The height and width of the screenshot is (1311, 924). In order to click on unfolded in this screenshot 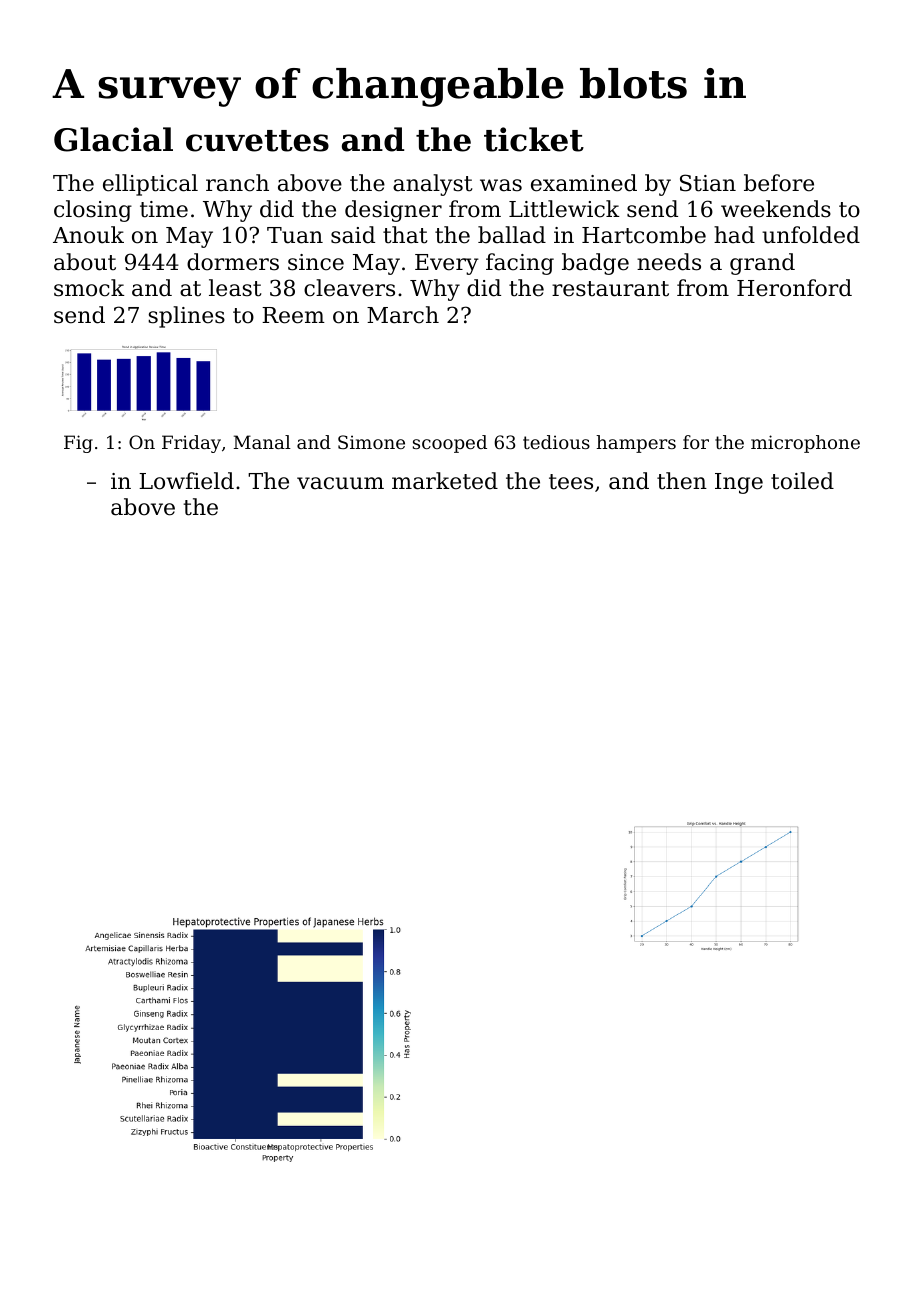, I will do `click(811, 235)`.
